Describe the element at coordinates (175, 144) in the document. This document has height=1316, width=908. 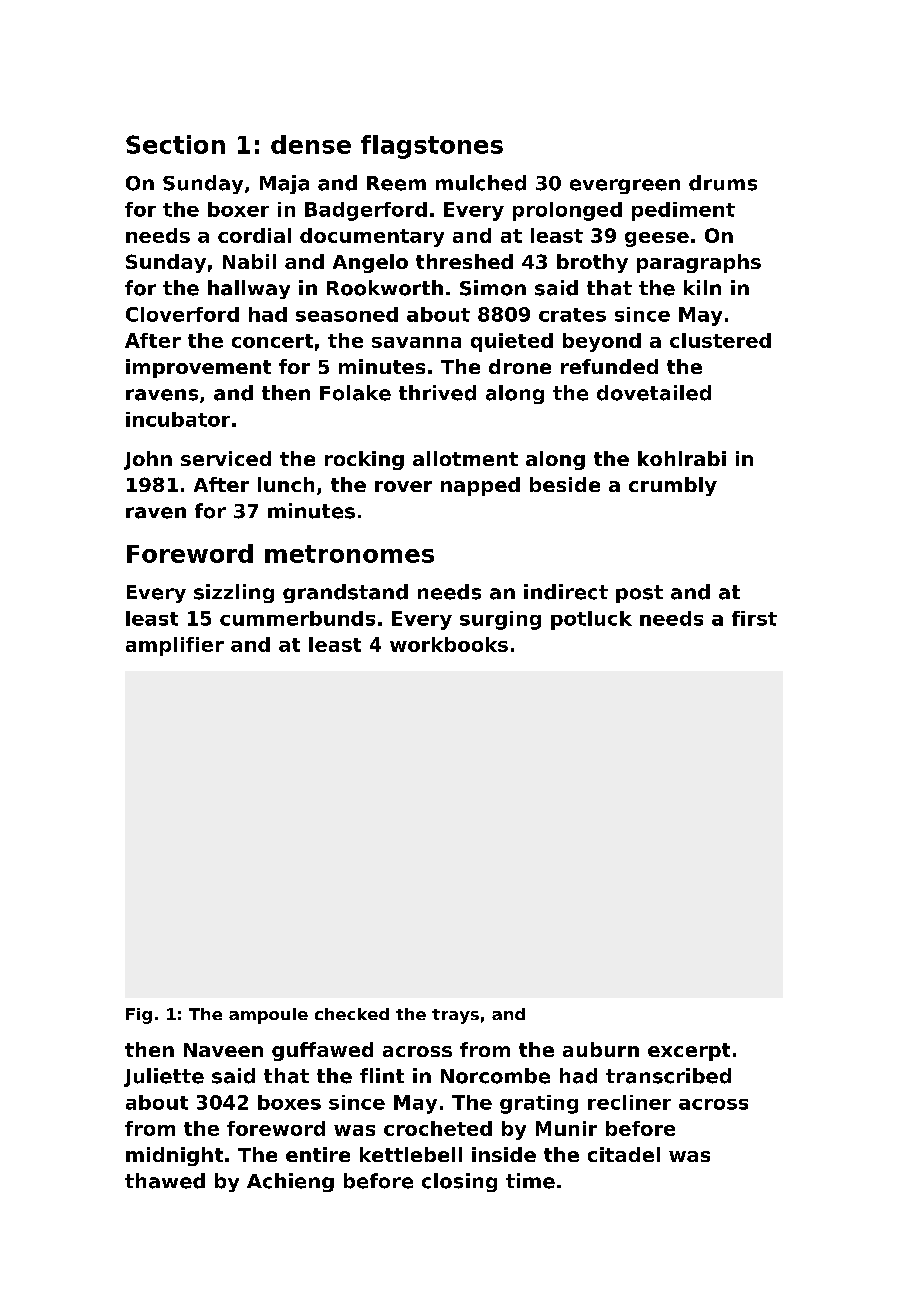
I see `Section` at that location.
